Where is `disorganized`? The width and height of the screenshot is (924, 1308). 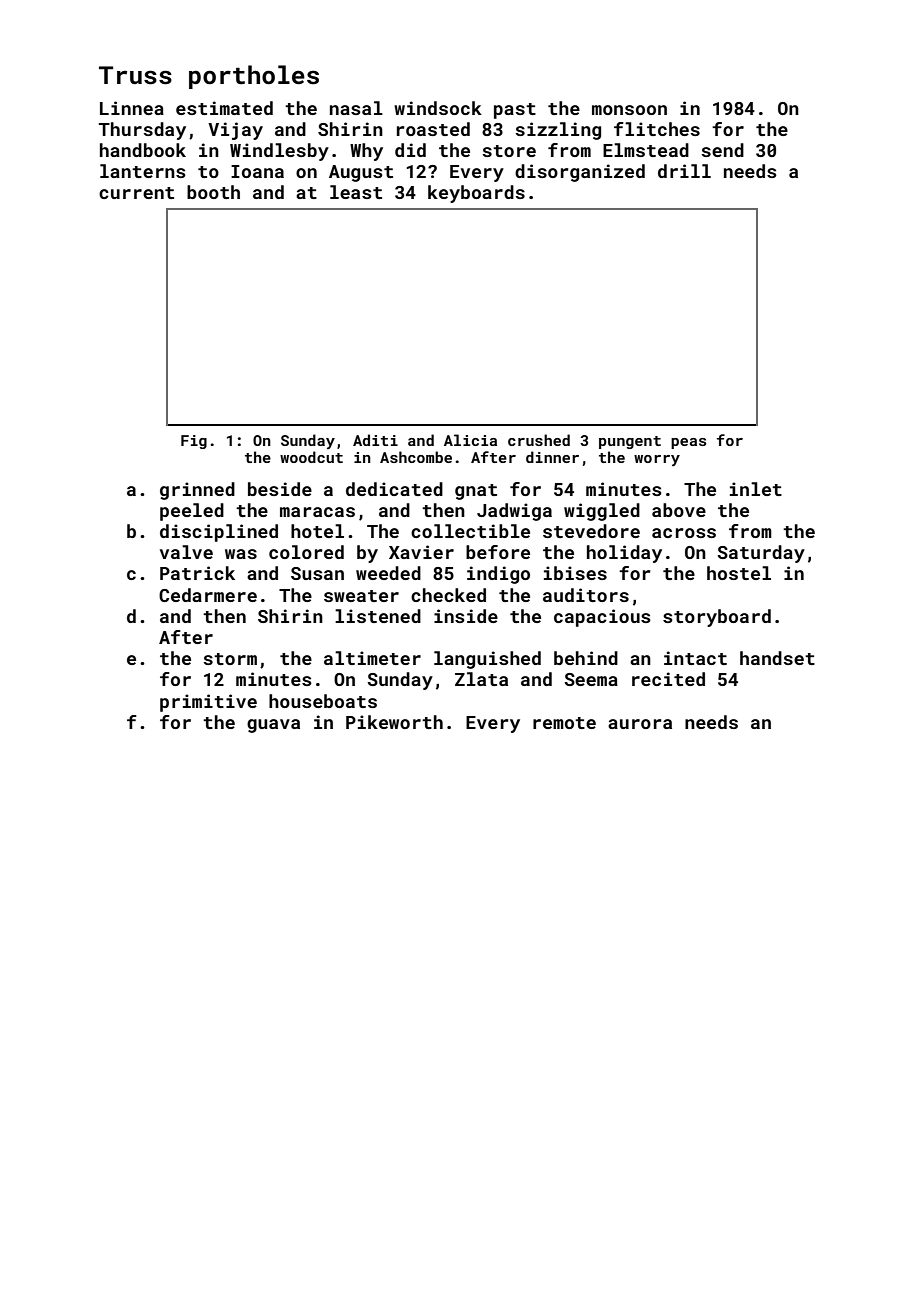
disorganized is located at coordinates (580, 173).
